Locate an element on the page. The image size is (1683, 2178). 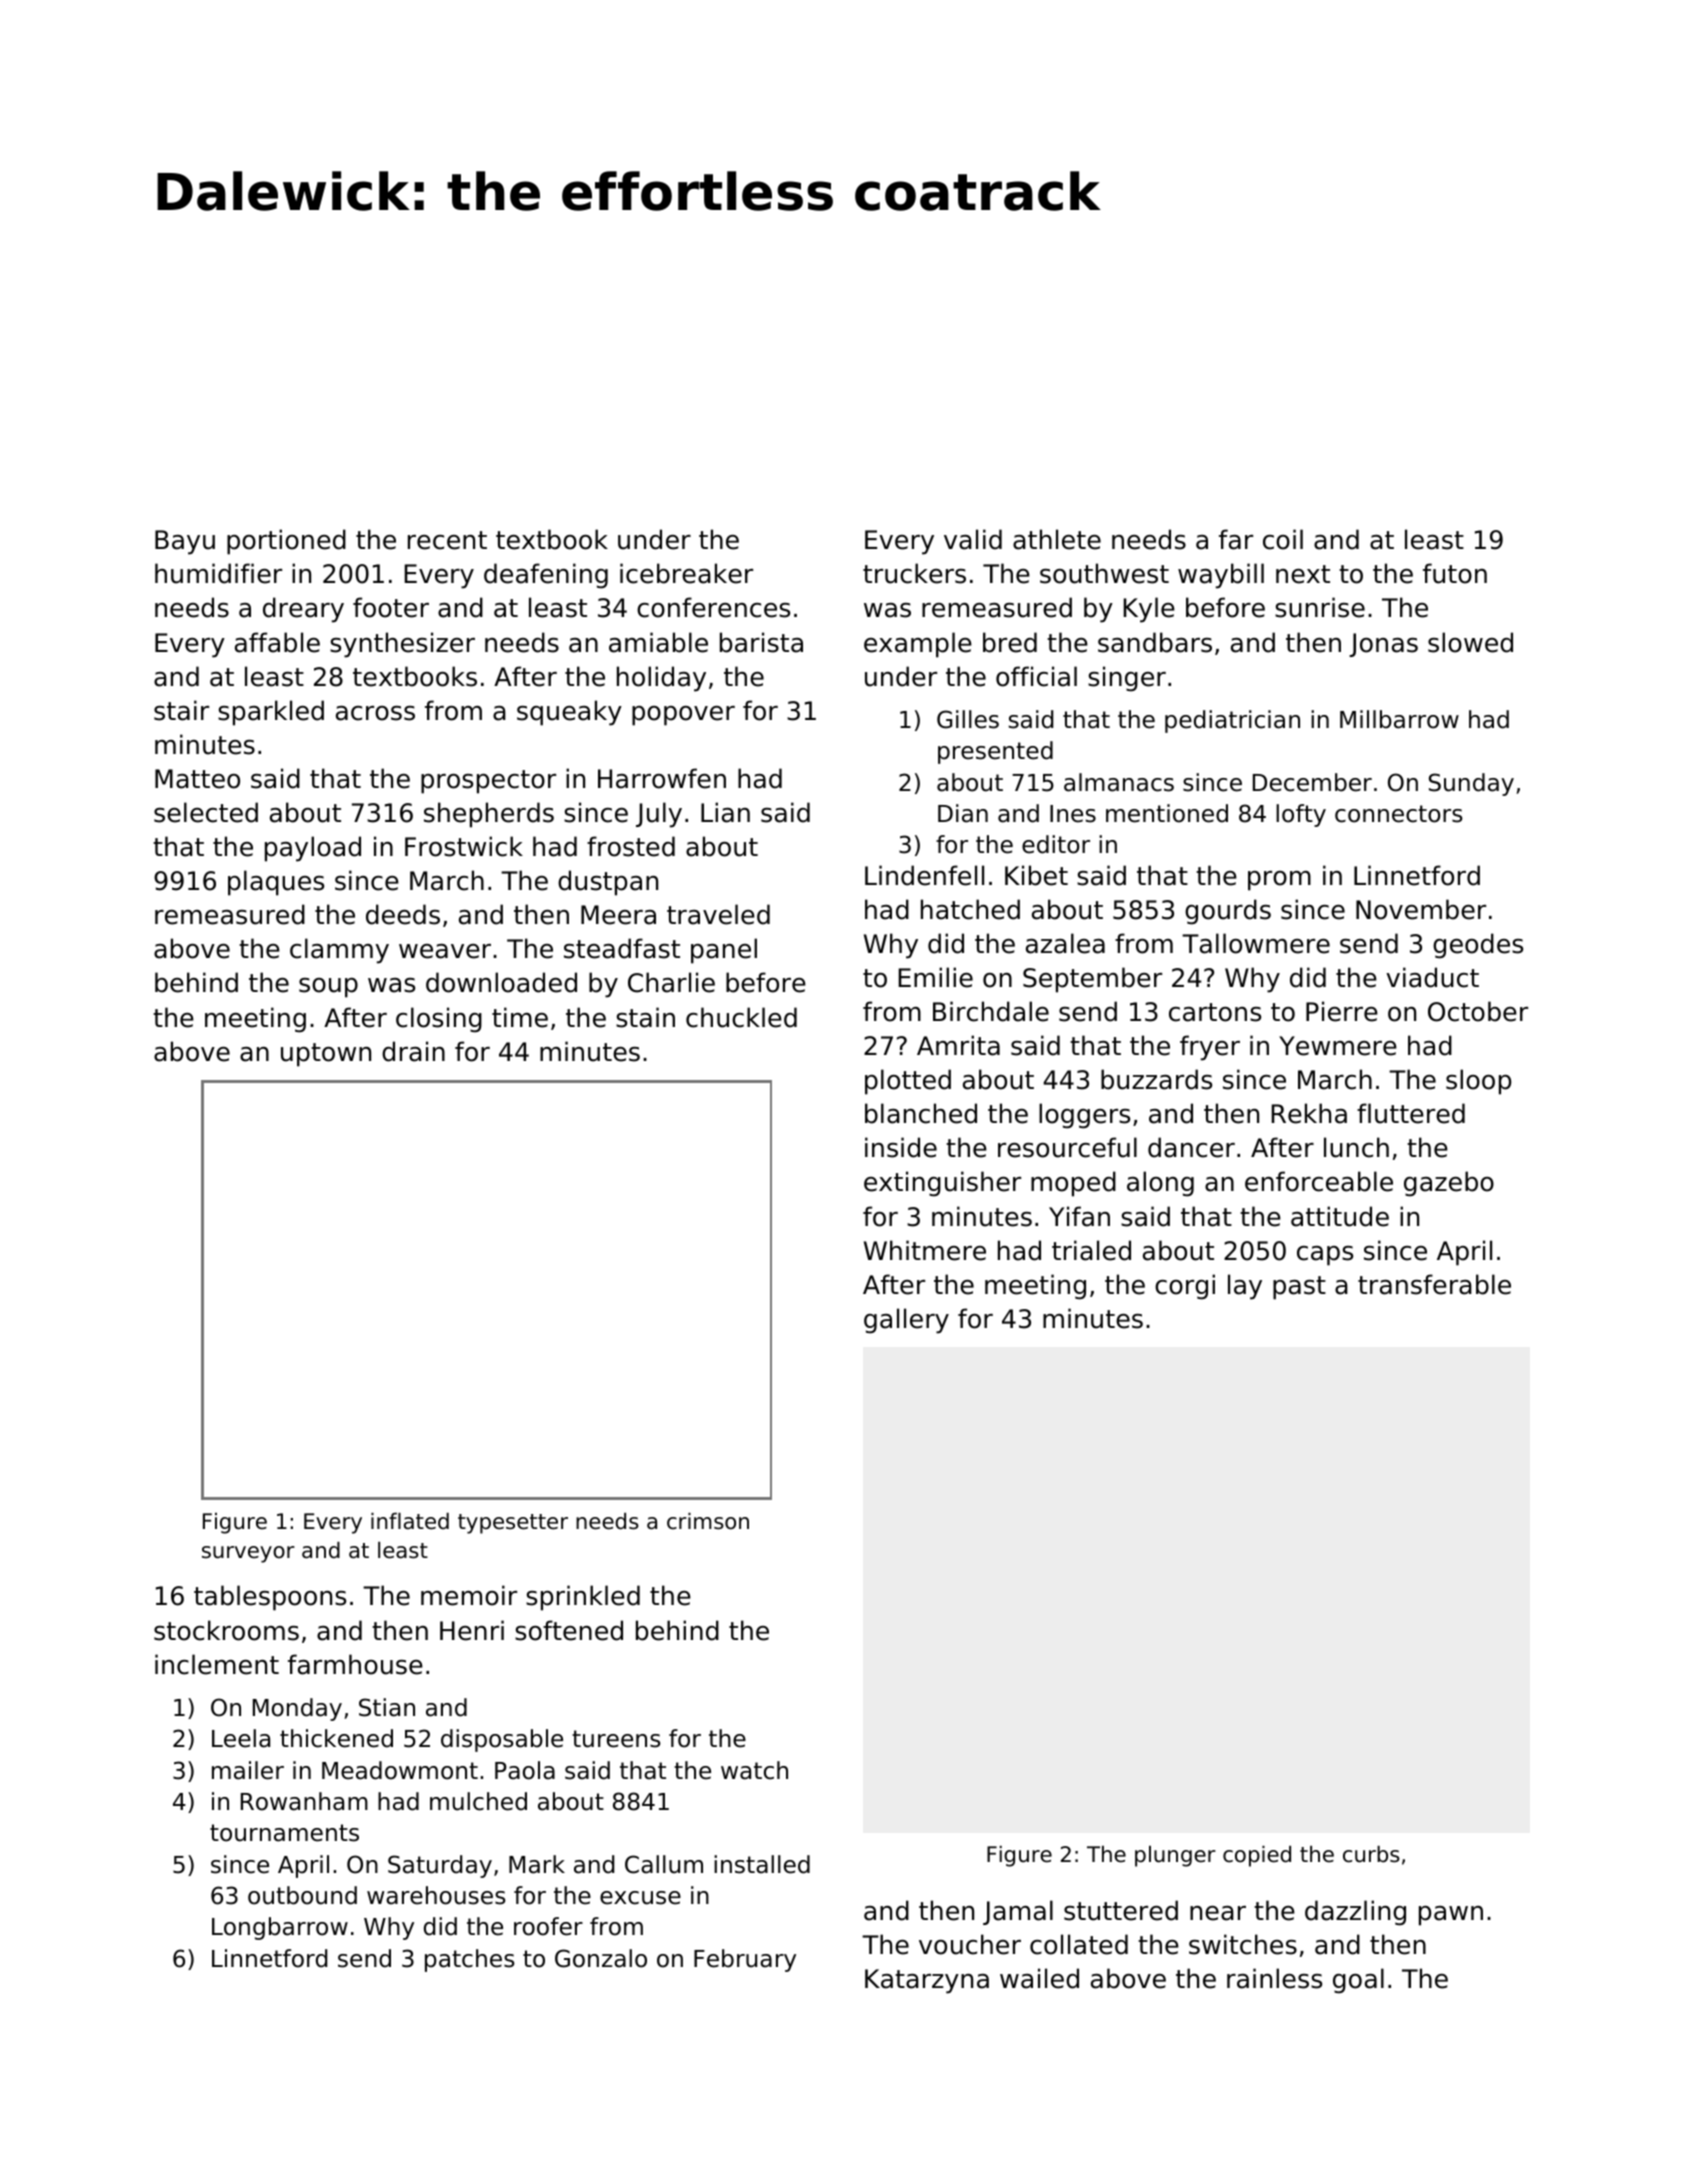
coil is located at coordinates (1283, 539).
